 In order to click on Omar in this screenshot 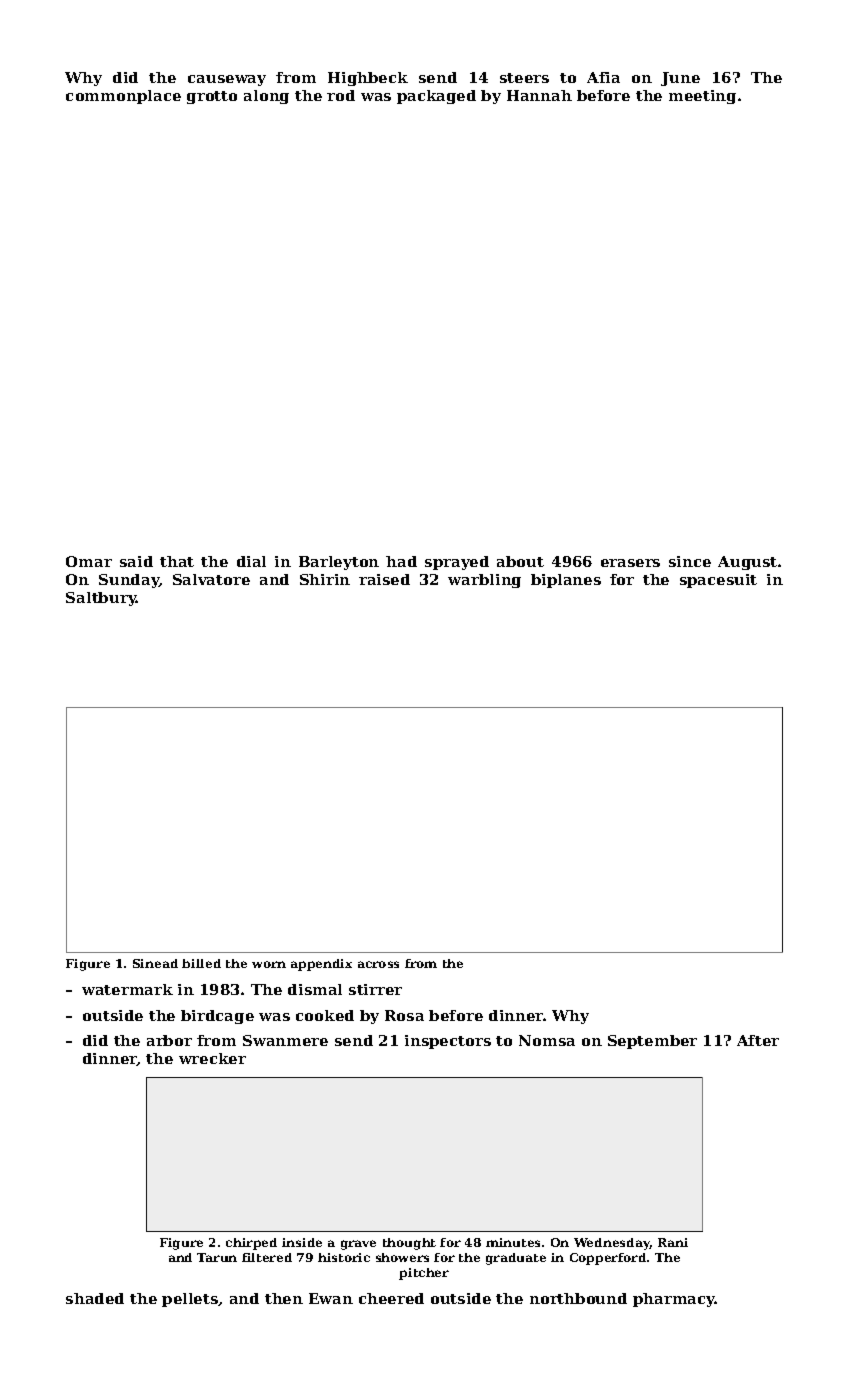, I will do `click(89, 561)`.
